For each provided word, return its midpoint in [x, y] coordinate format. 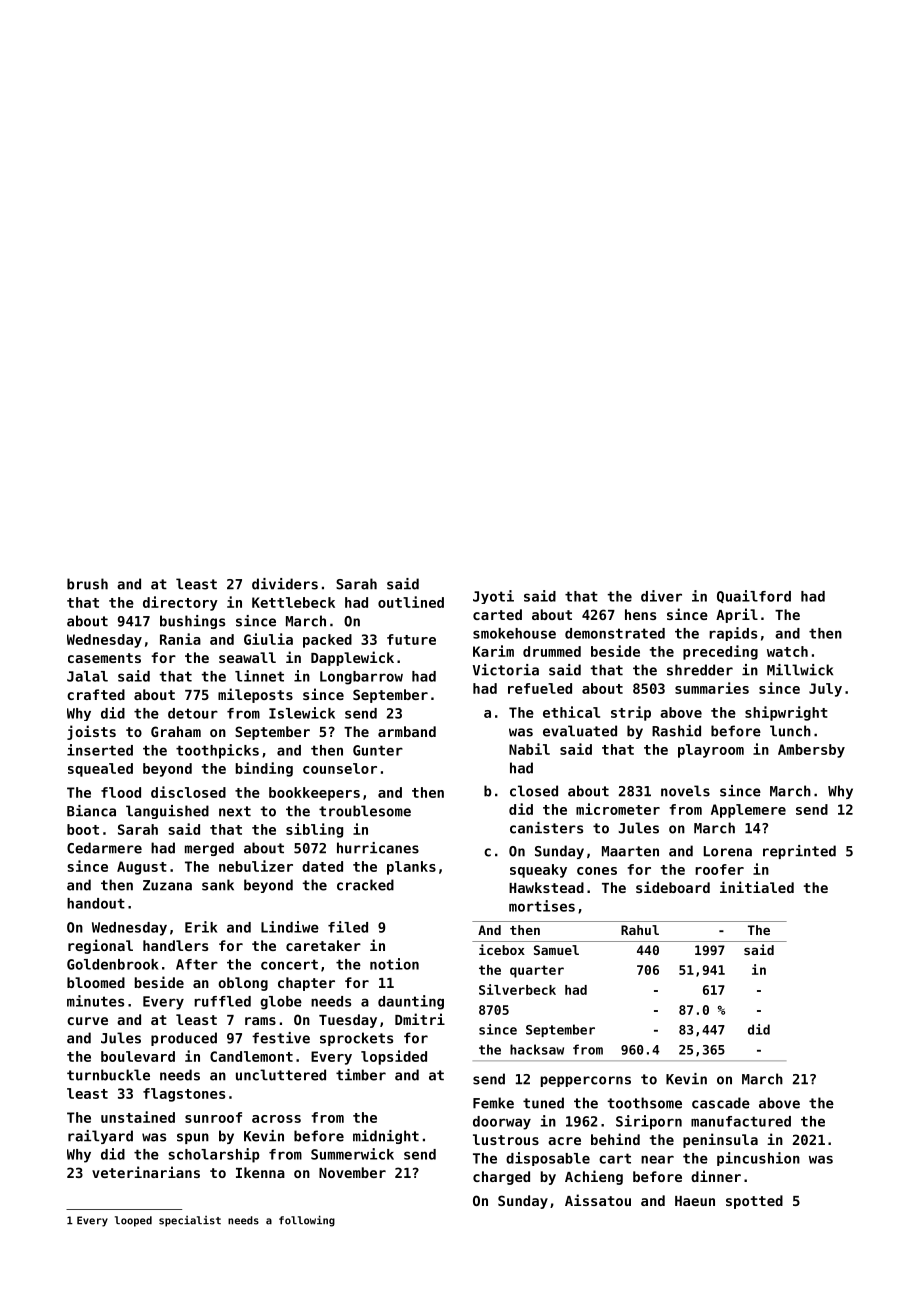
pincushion [758, 1159]
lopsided [394, 1057]
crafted [96, 694]
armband [407, 731]
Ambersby [811, 751]
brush [87, 584]
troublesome [365, 811]
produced [184, 1039]
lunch [790, 731]
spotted [754, 1202]
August [142, 868]
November [352, 1172]
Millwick [800, 670]
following [307, 1221]
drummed [552, 651]
